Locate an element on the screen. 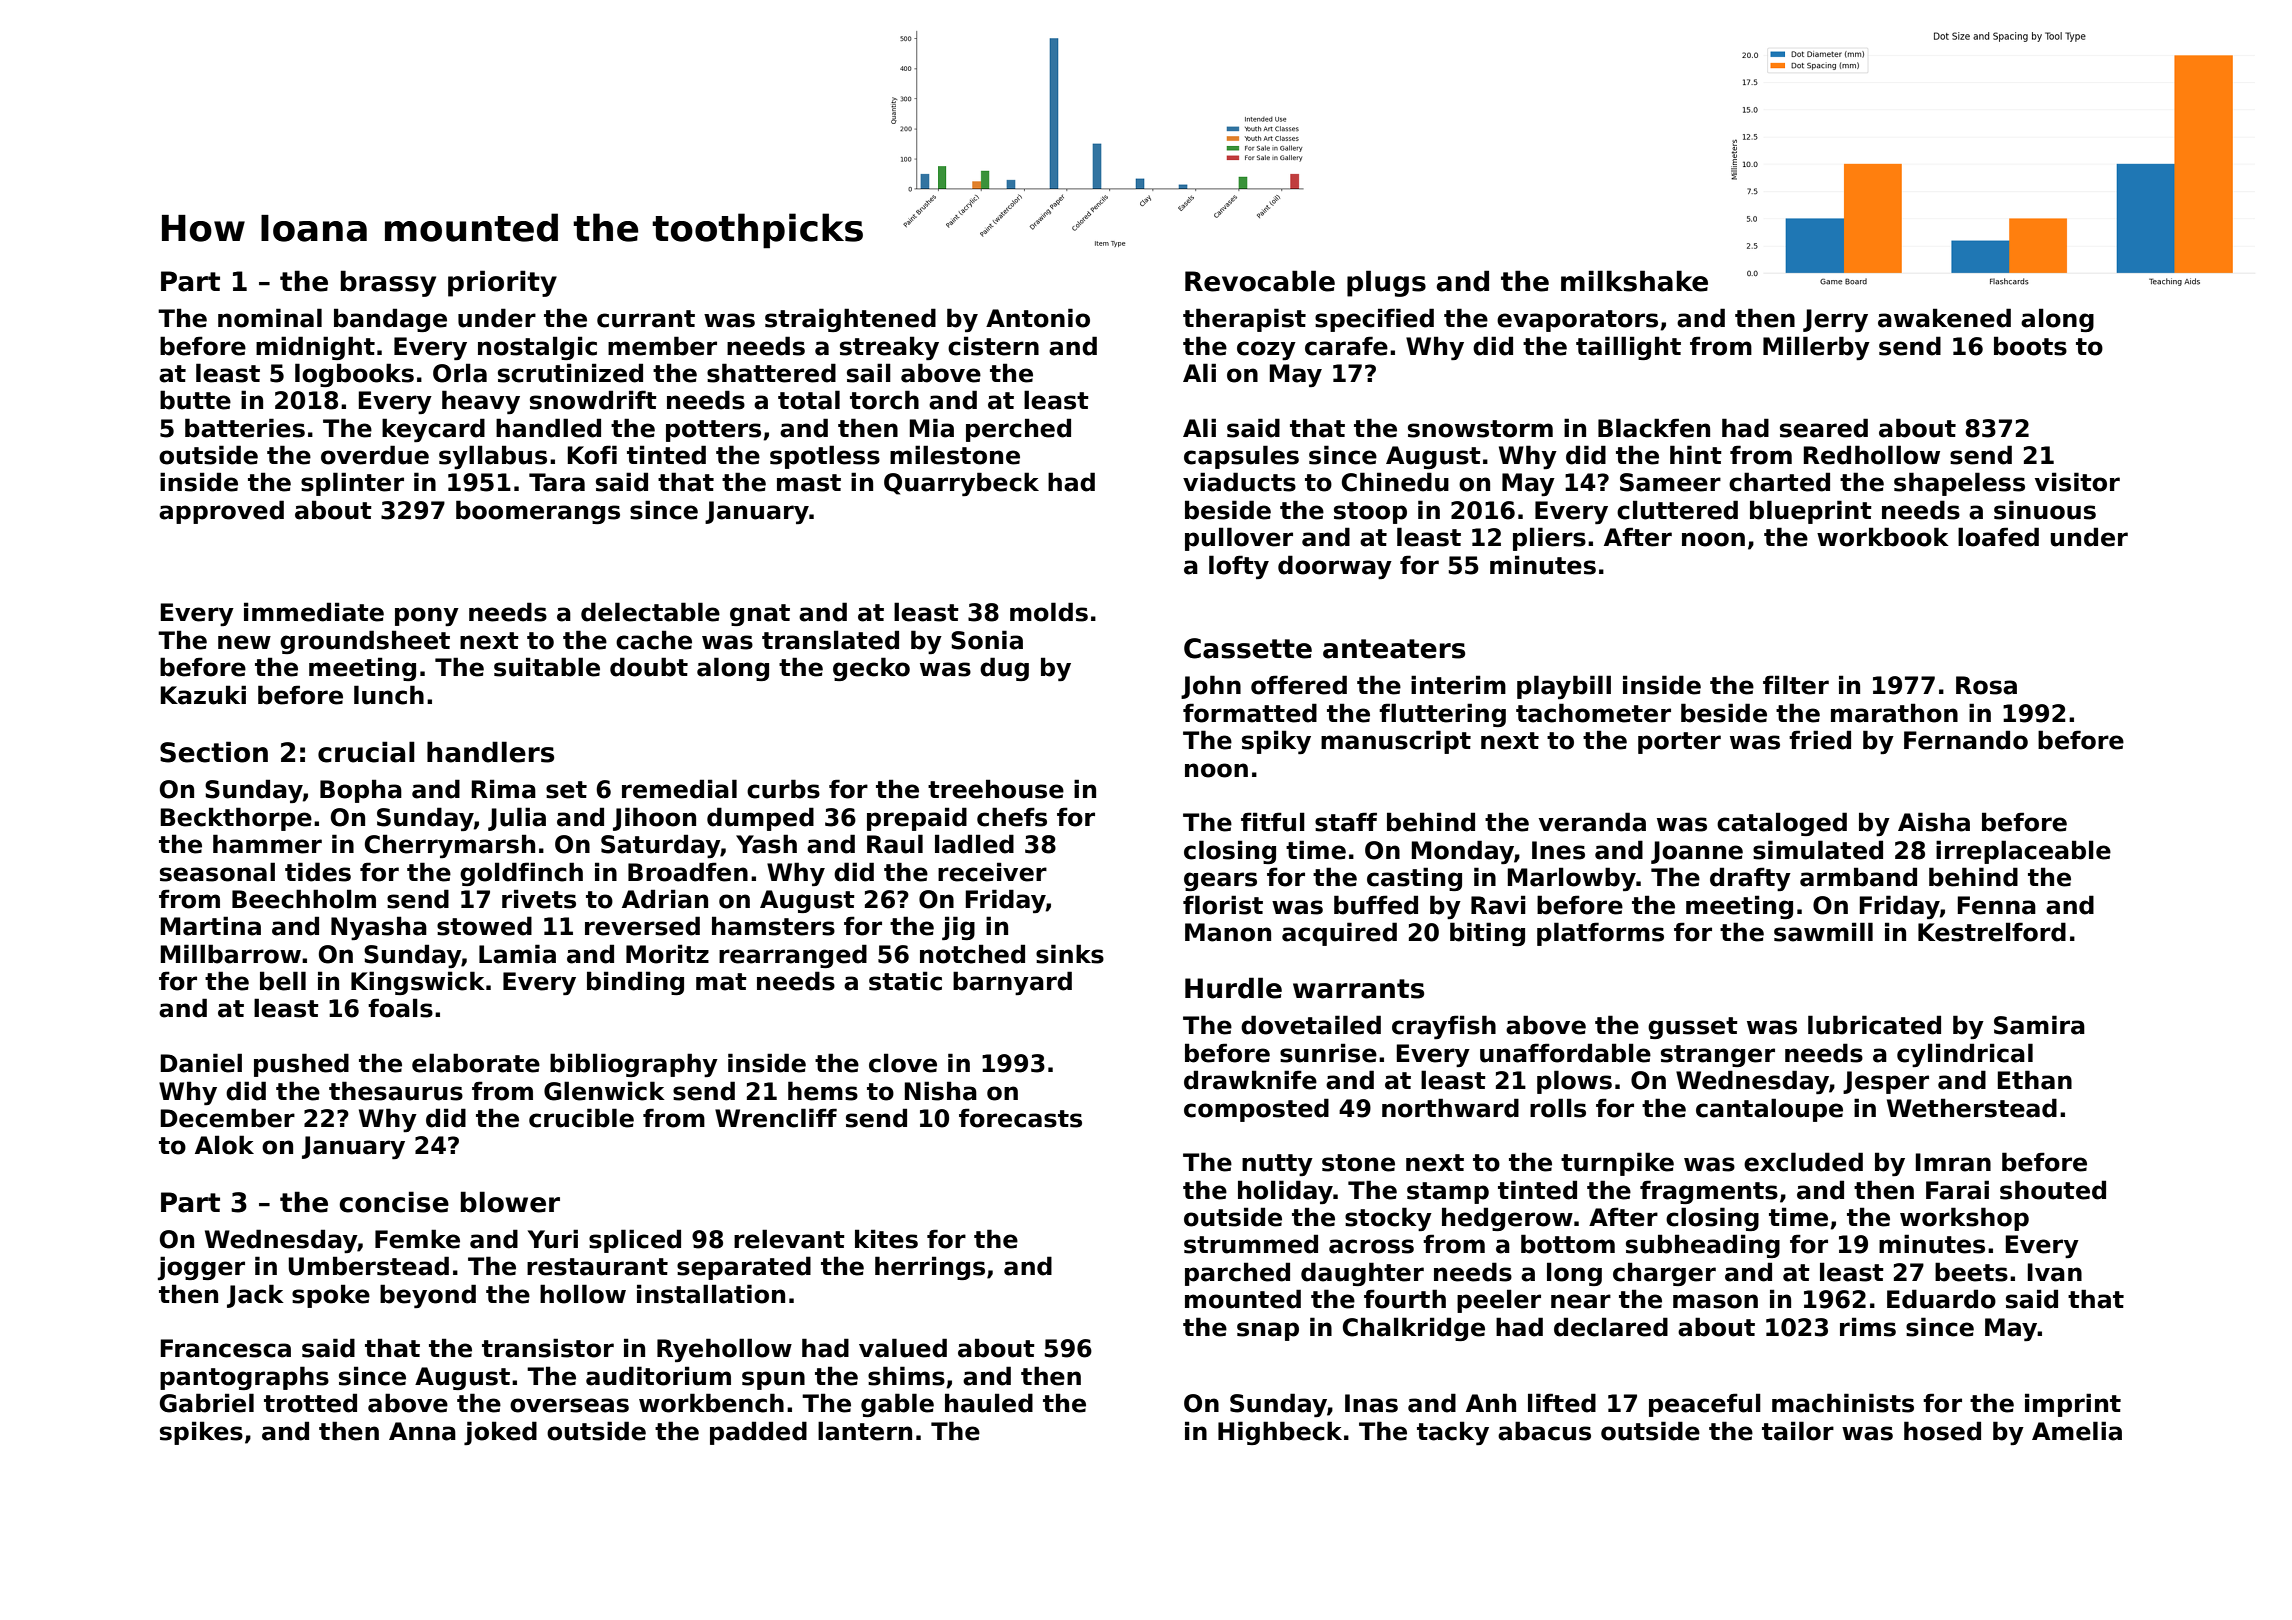  armband is located at coordinates (1858, 877).
